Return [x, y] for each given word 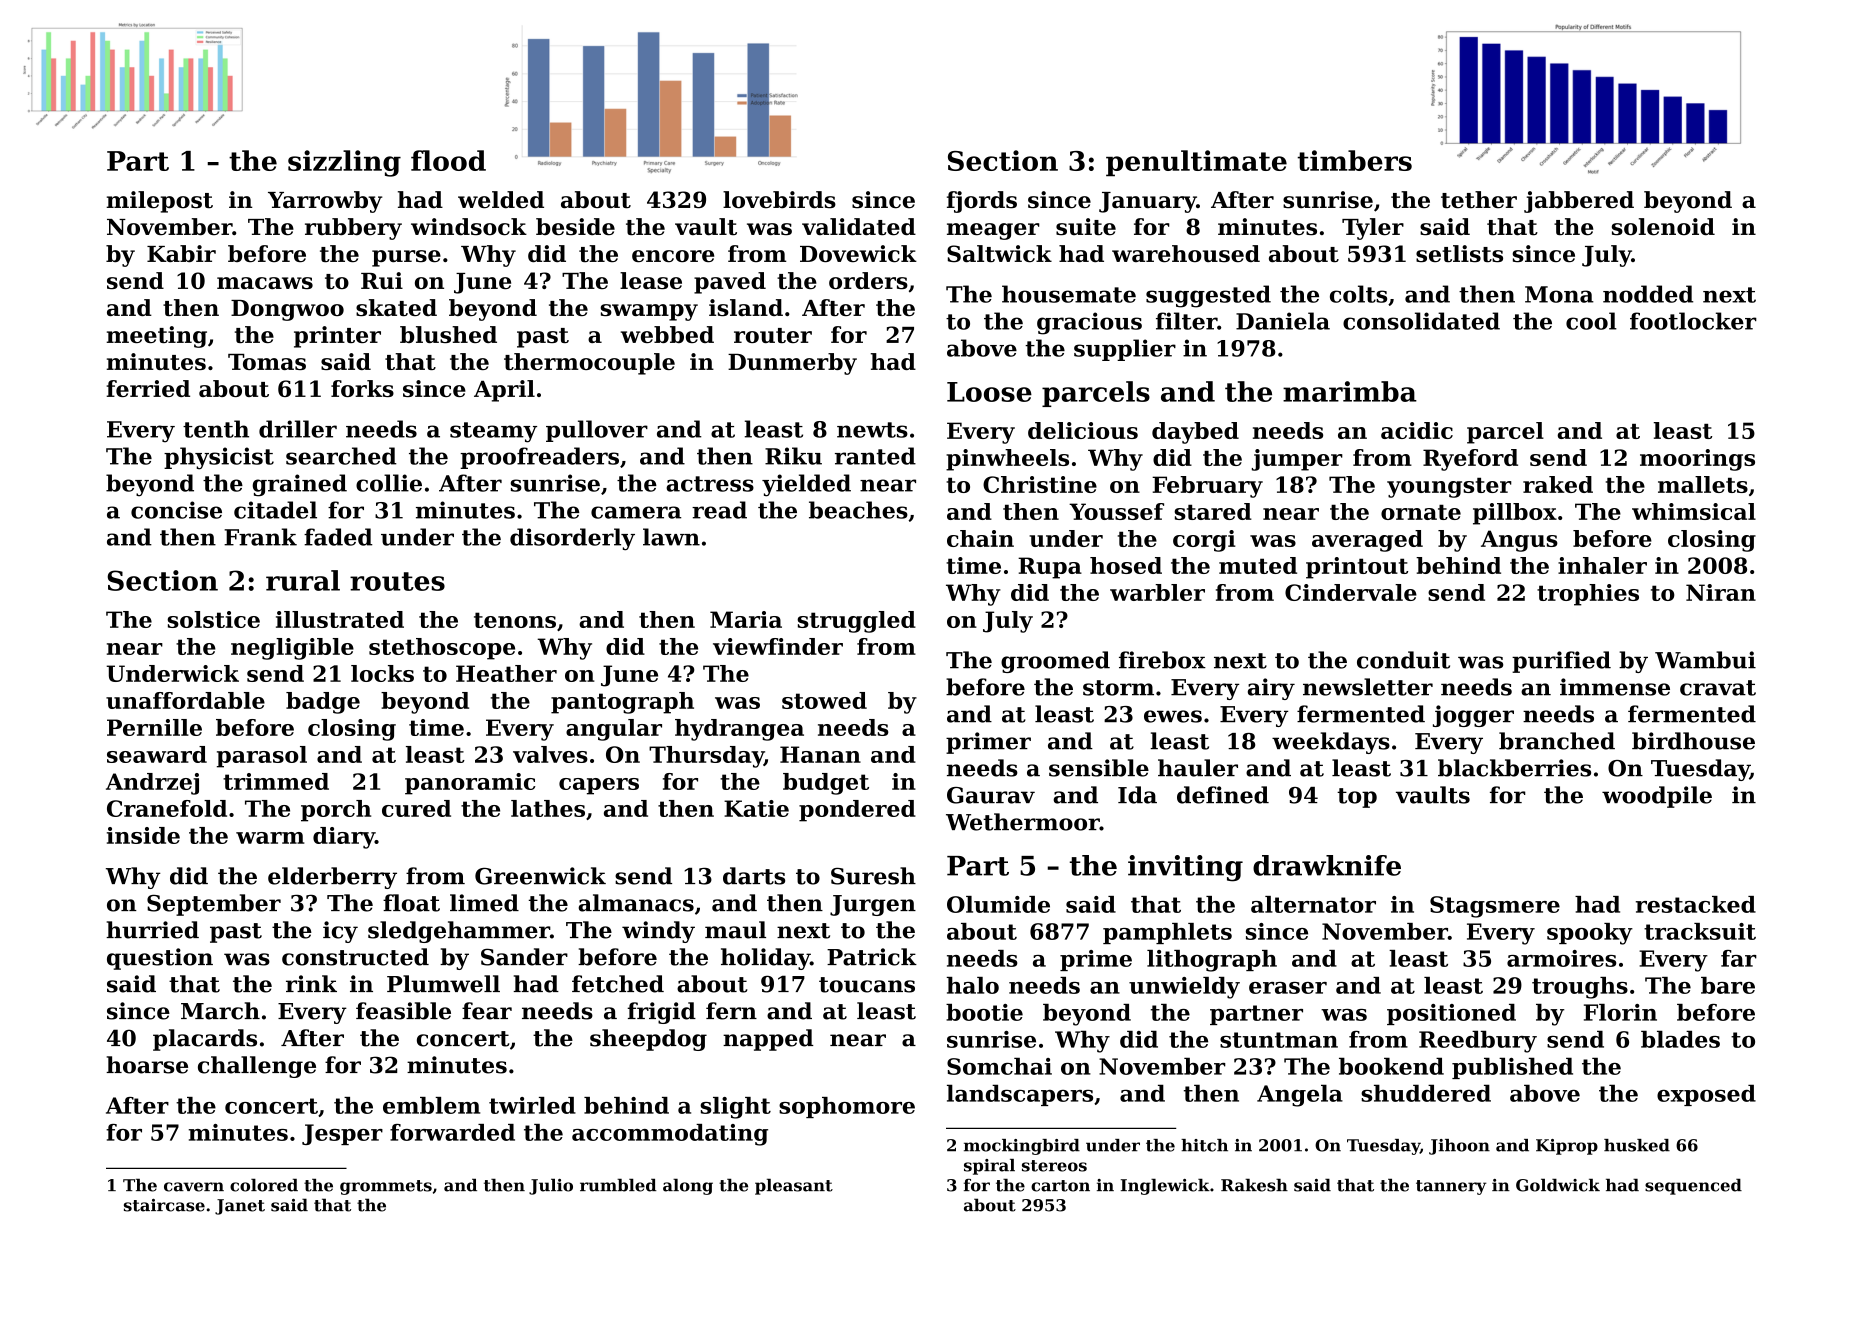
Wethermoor [1023, 822]
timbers [1354, 160]
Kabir [181, 253]
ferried [148, 388]
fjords [982, 202]
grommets [386, 1187]
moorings [1697, 460]
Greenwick [540, 876]
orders [868, 280]
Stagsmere [1495, 907]
